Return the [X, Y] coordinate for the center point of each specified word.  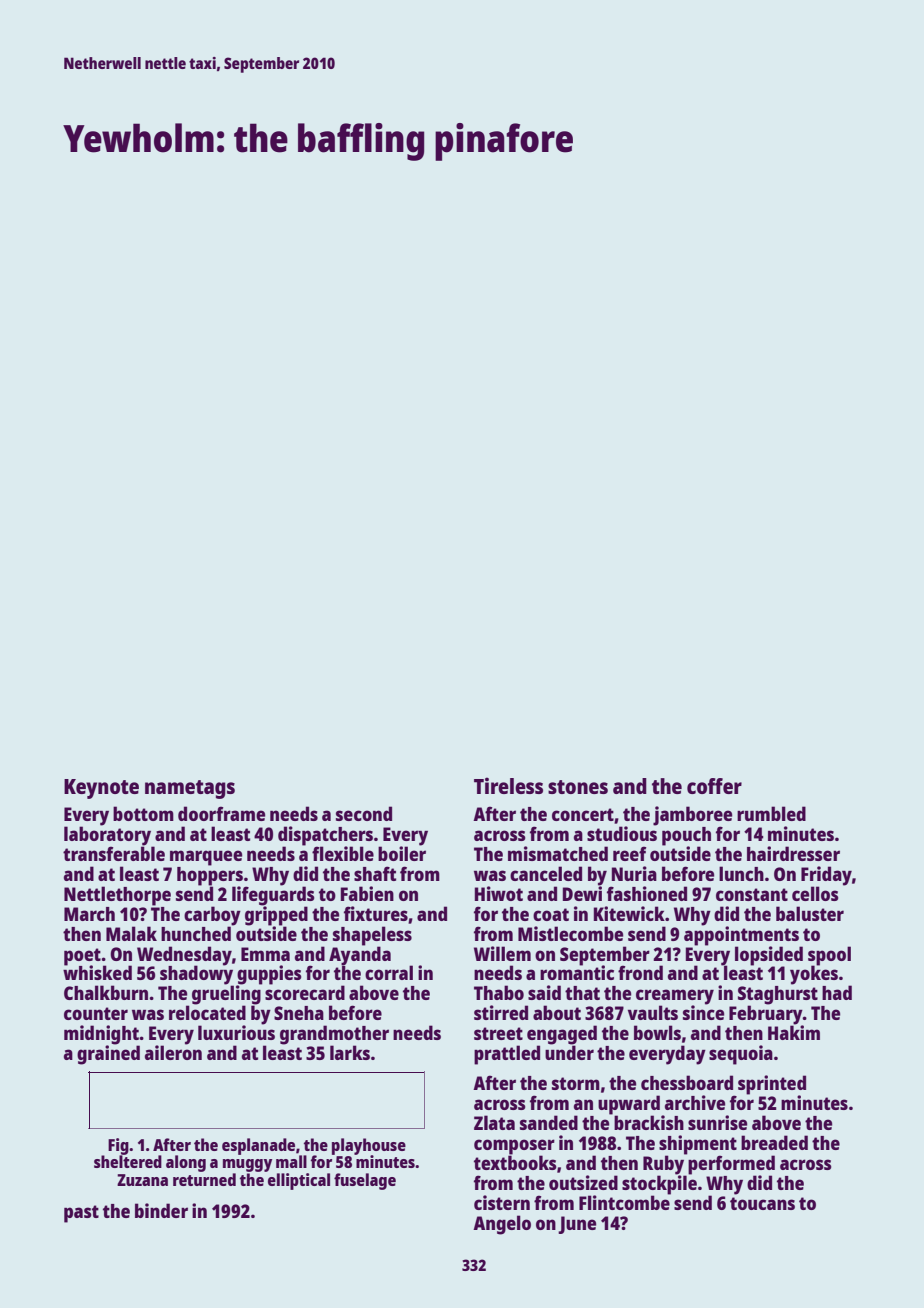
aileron [173, 1052]
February [766, 1015]
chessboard [687, 1082]
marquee [206, 858]
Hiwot [499, 893]
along [186, 1163]
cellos [815, 893]
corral [389, 972]
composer [514, 1147]
